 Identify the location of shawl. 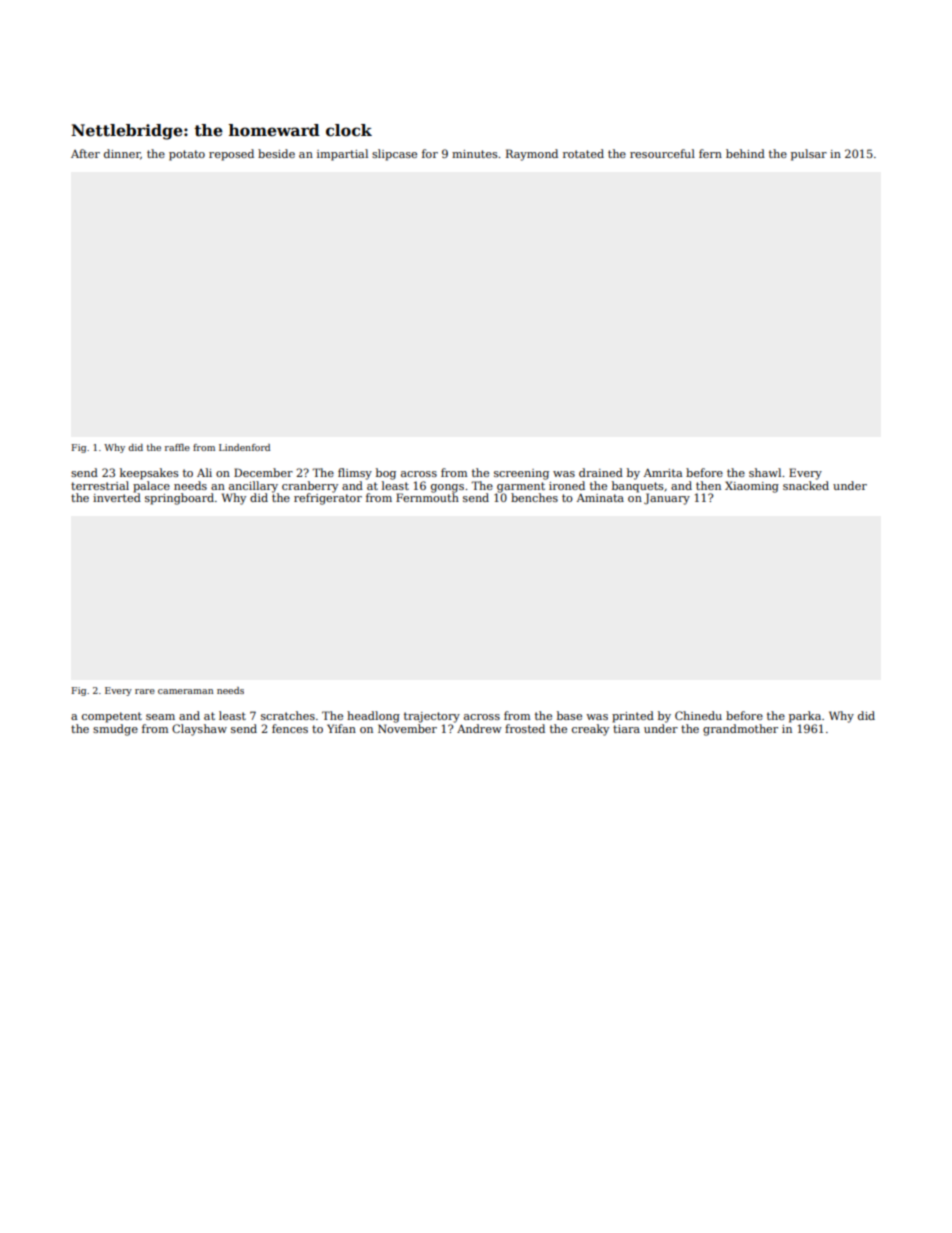
(765, 472).
